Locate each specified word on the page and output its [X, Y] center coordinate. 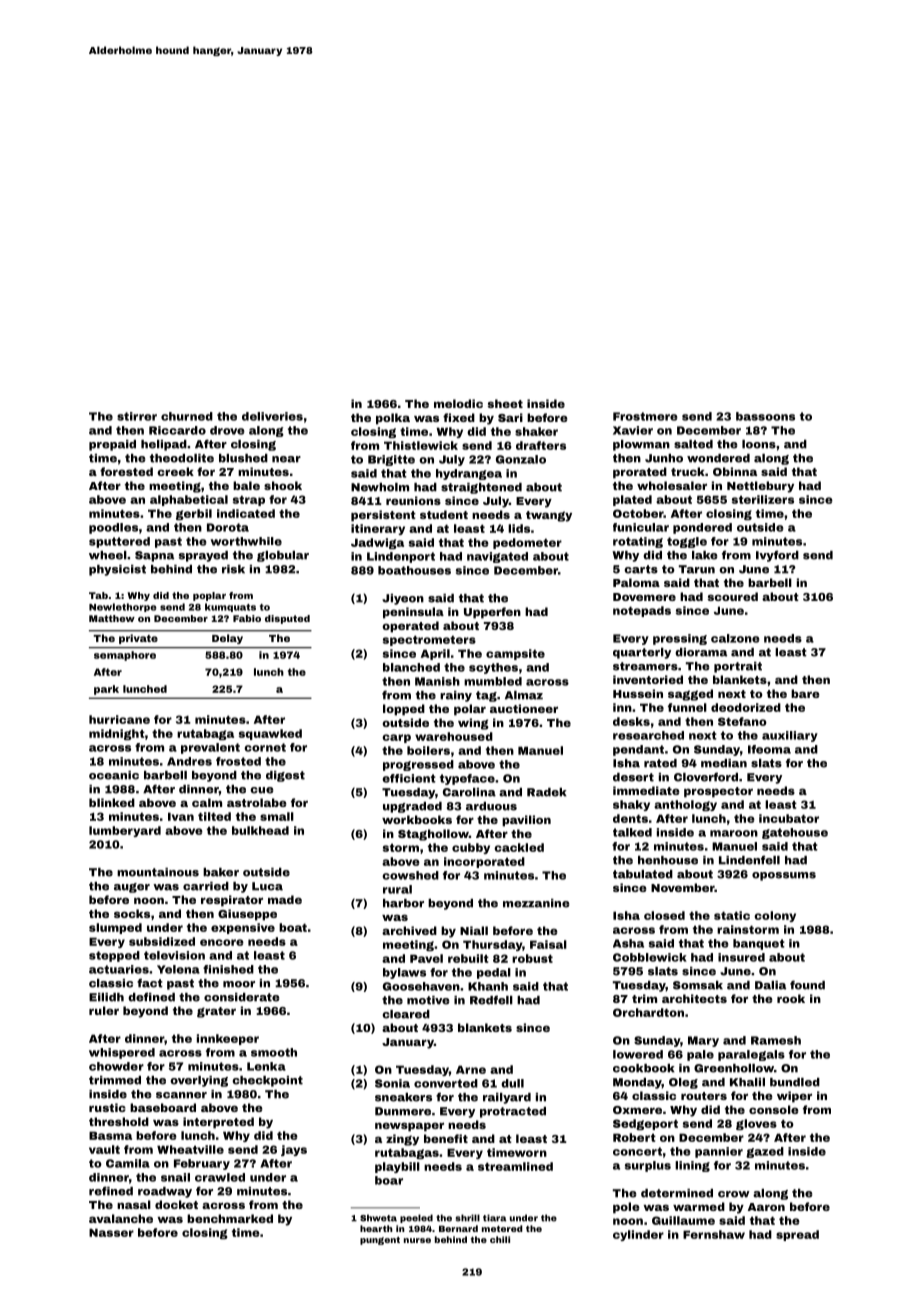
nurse [417, 1240]
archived [409, 930]
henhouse [668, 860]
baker [221, 872]
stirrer [137, 416]
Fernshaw [714, 1234]
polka [393, 419]
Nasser [111, 1232]
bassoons [765, 416]
